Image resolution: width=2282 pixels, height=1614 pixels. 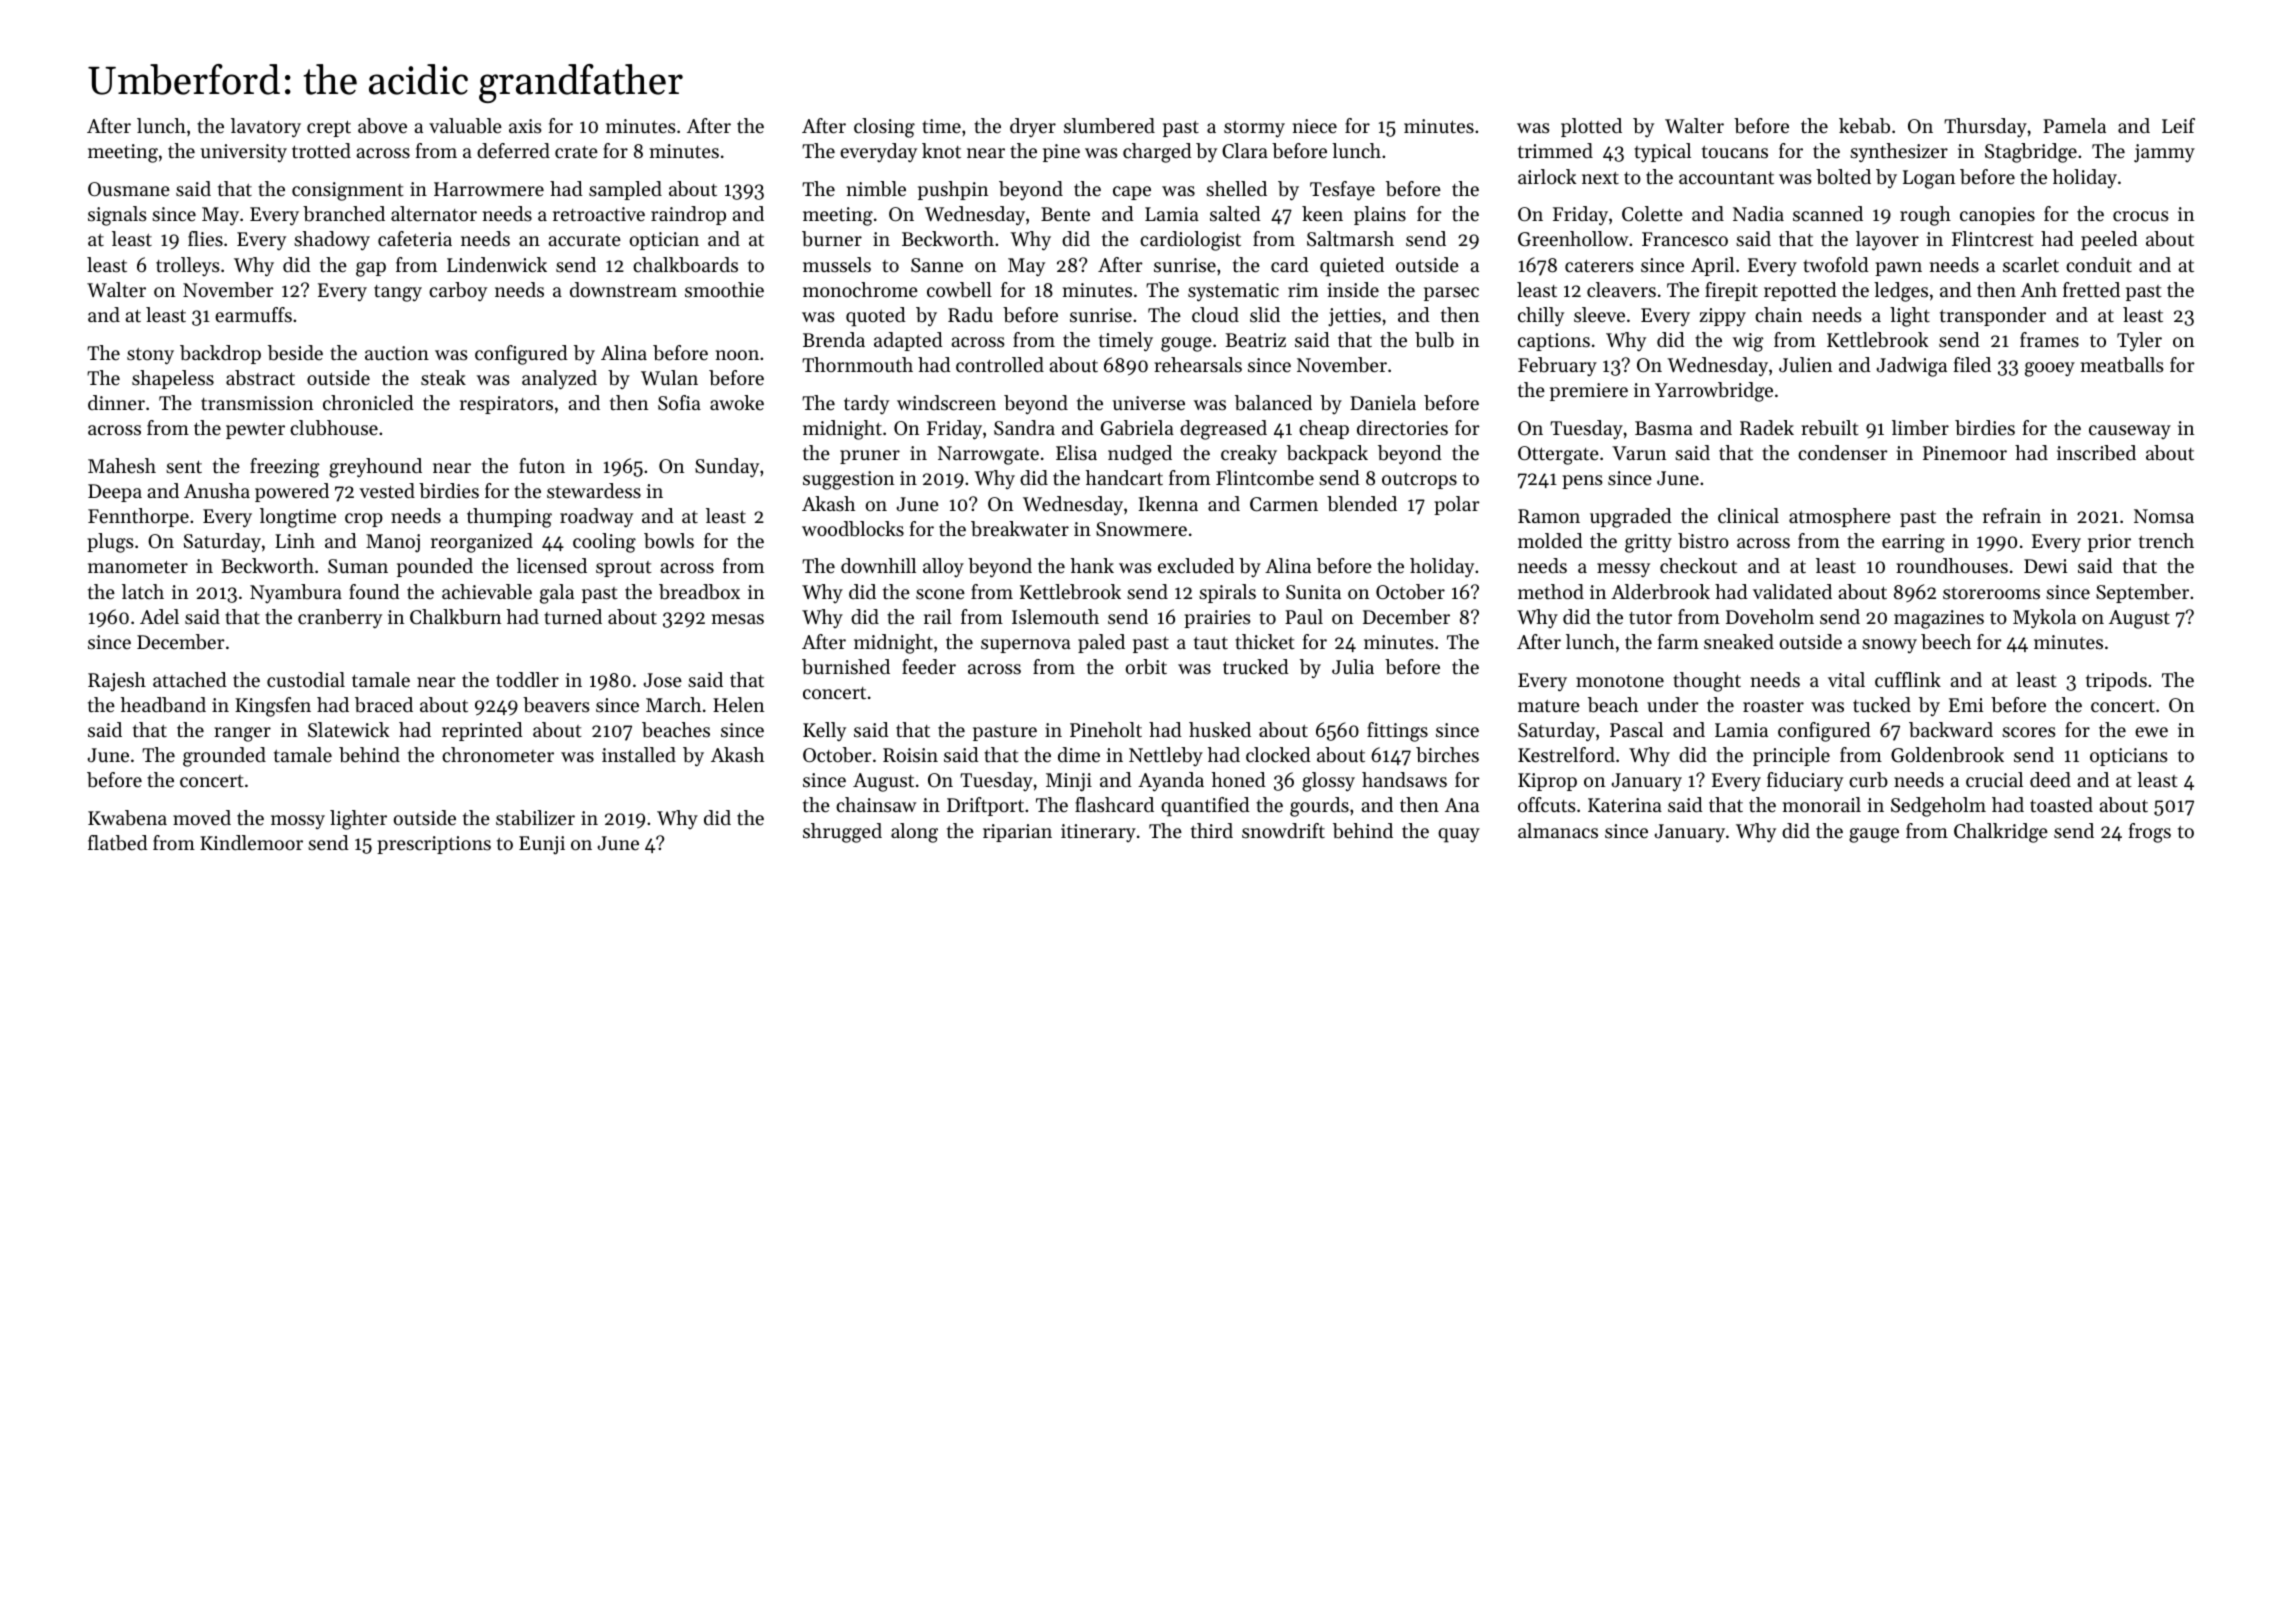 I want to click on closing, so click(x=884, y=128).
